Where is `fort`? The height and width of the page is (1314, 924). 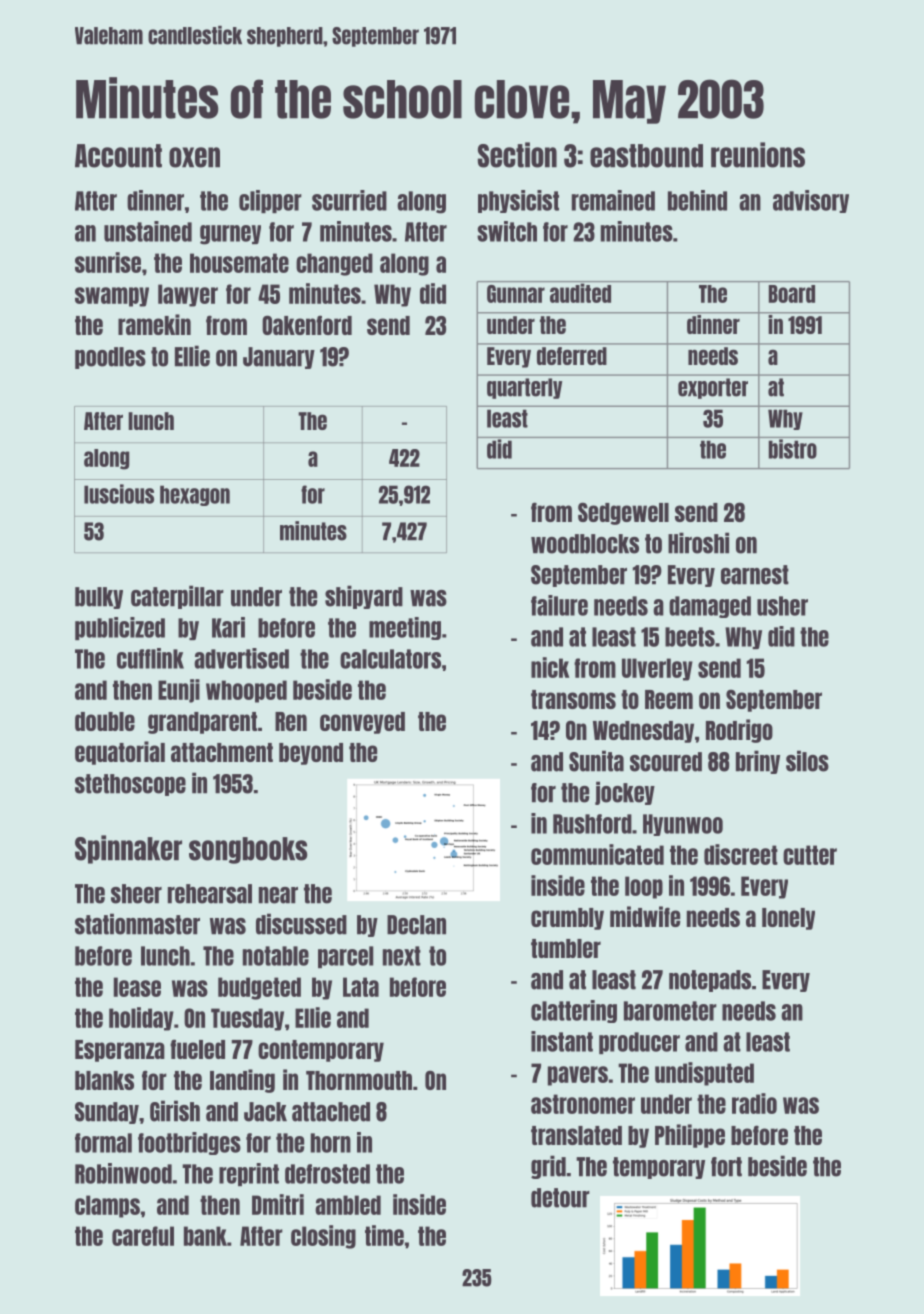
fort is located at coordinates (726, 1167).
